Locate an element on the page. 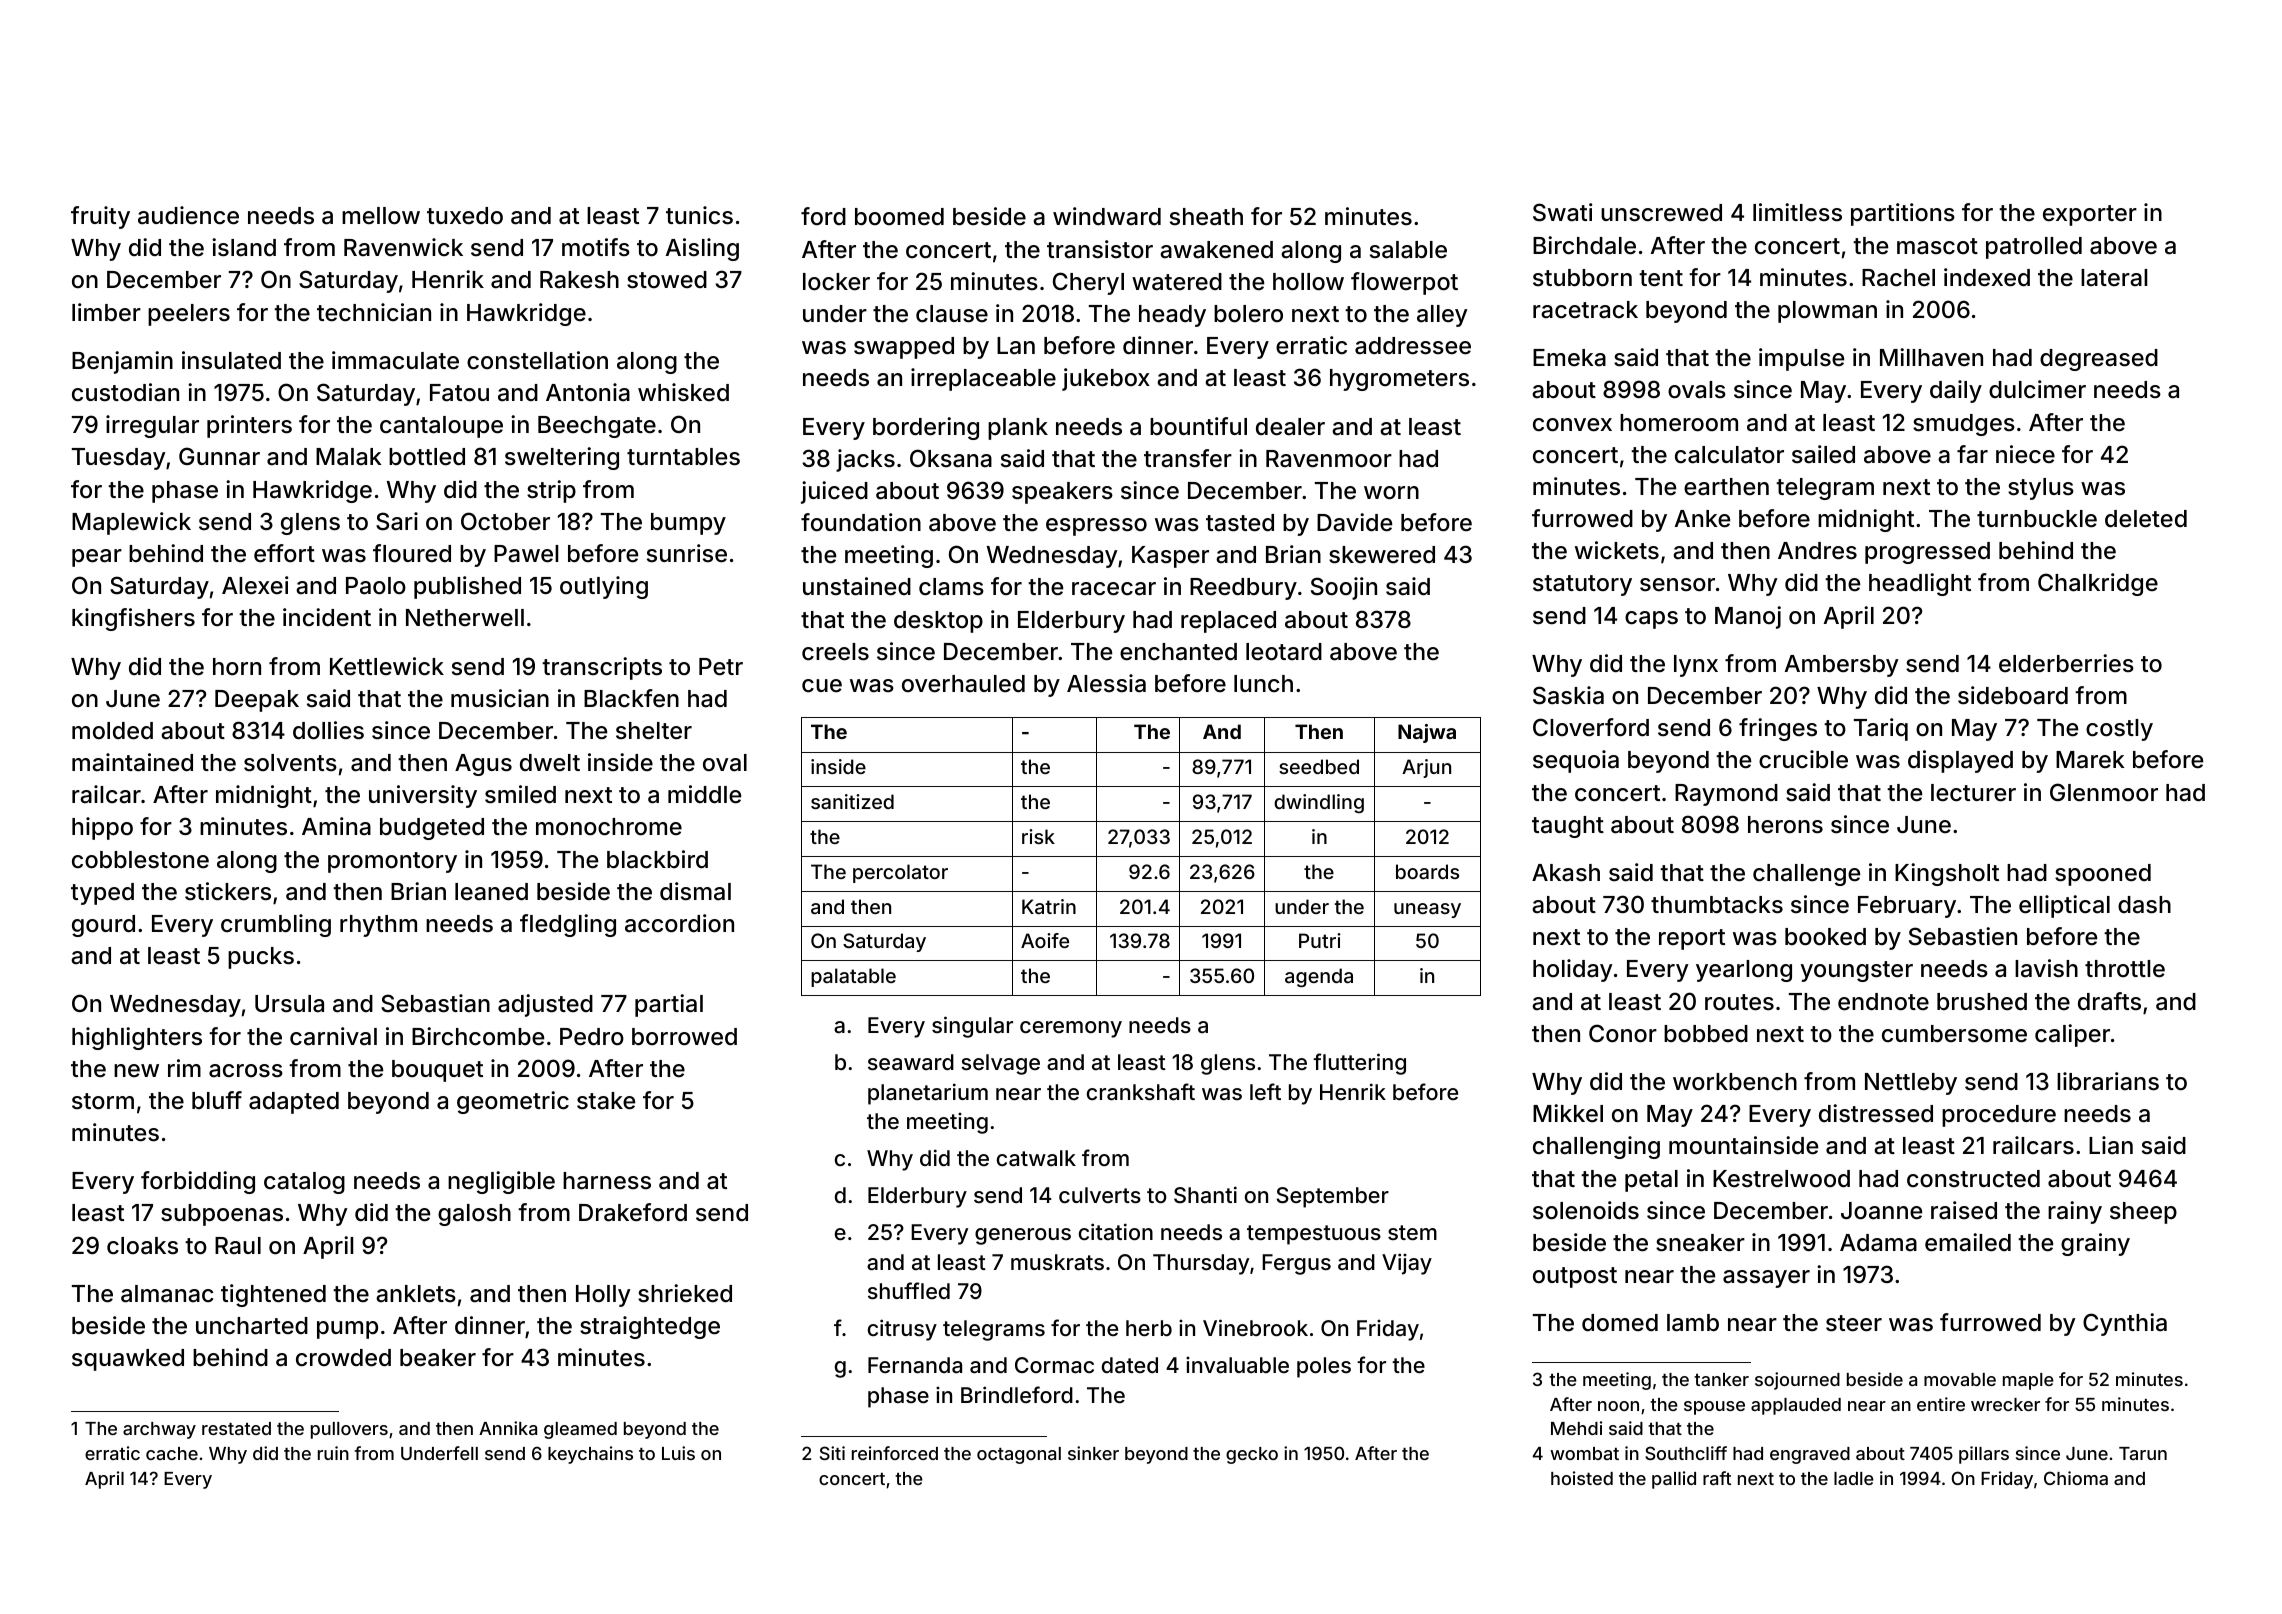 This page has width=2282, height=1614. Tuesday is located at coordinates (119, 459).
